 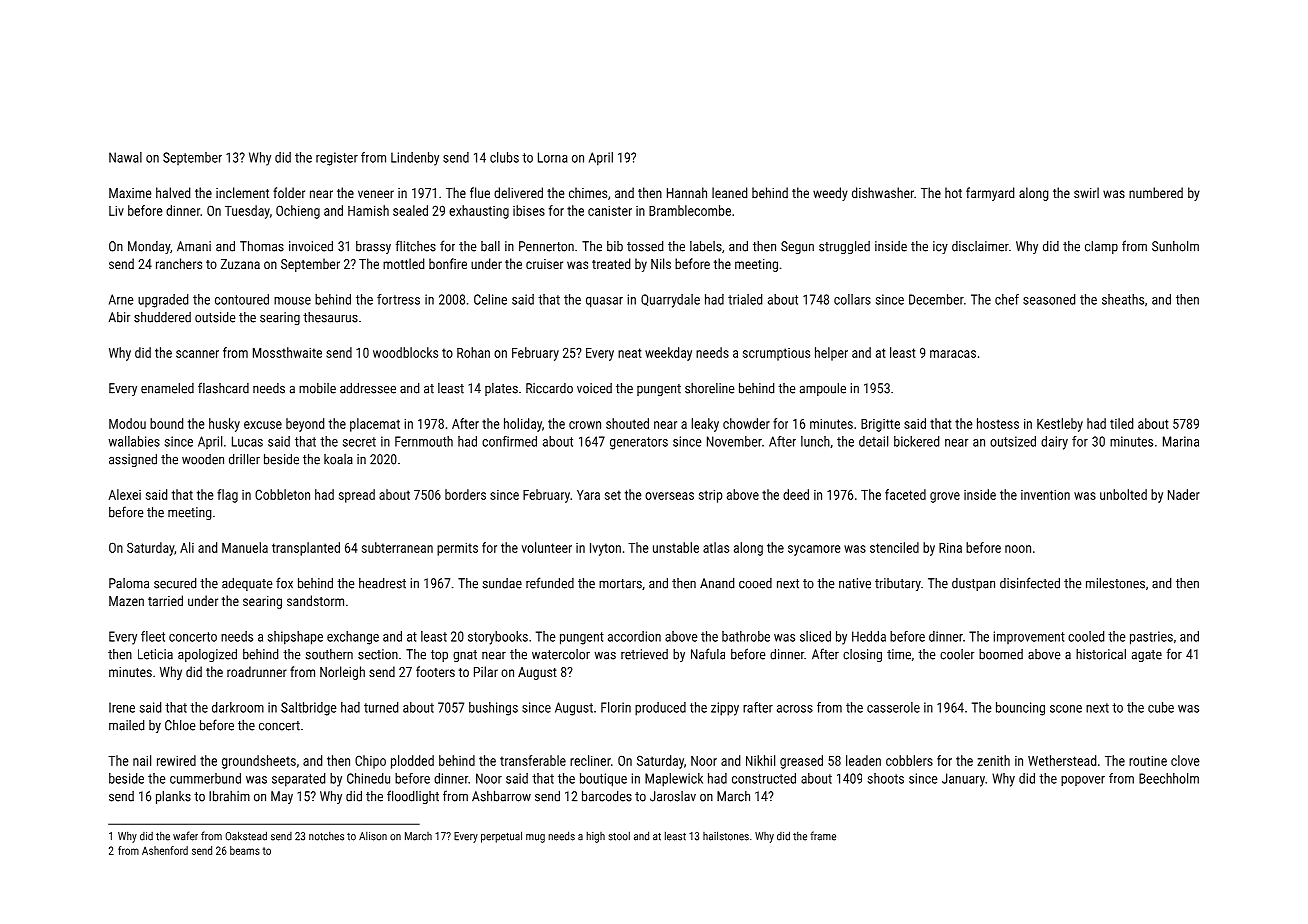 I want to click on excuse, so click(x=263, y=425).
